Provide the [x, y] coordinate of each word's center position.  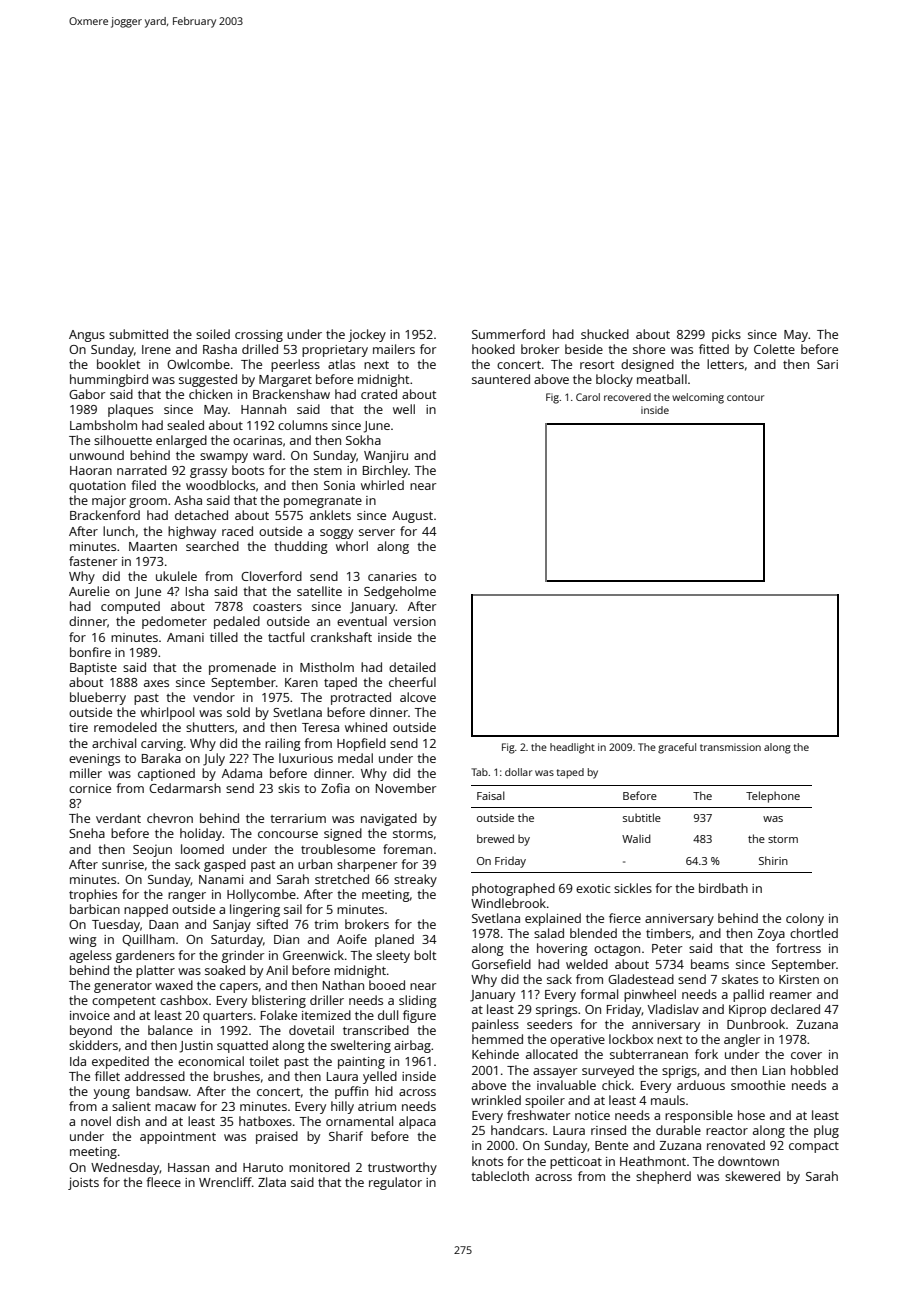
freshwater [538, 1115]
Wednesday [125, 1168]
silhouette [123, 440]
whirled [382, 485]
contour [745, 397]
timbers [668, 933]
